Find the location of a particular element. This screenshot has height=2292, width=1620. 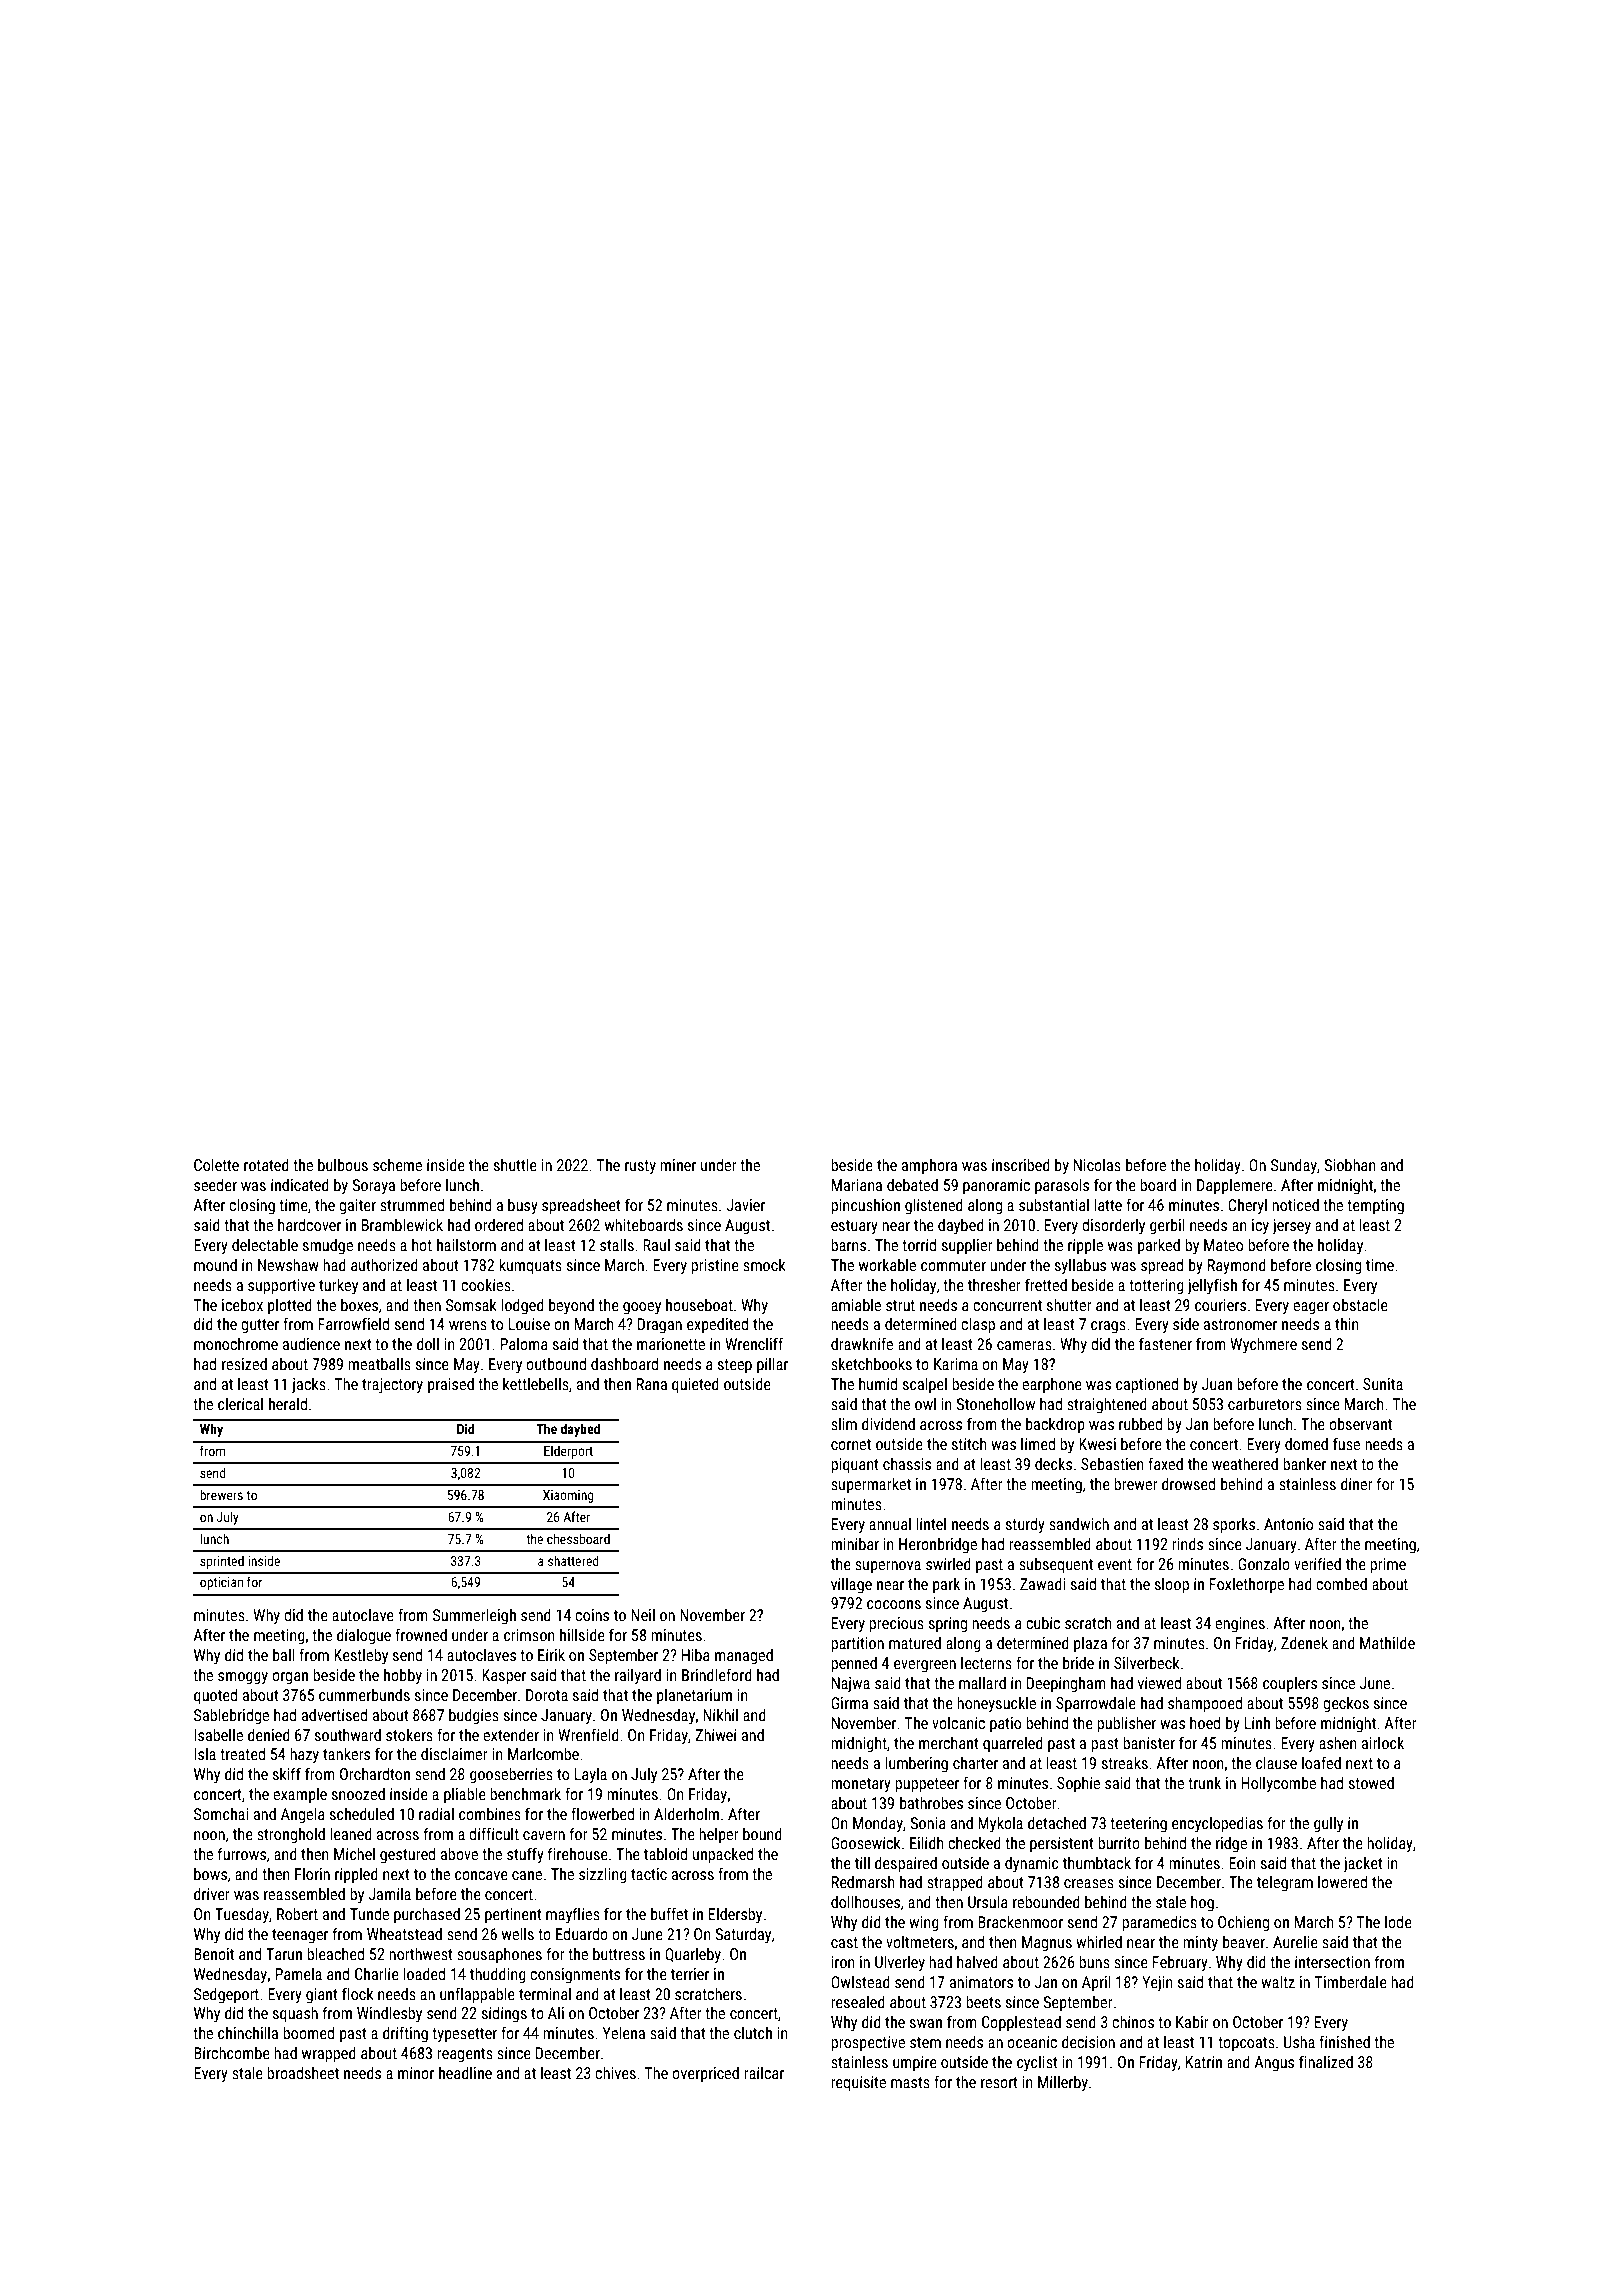

chinos is located at coordinates (1133, 2021).
